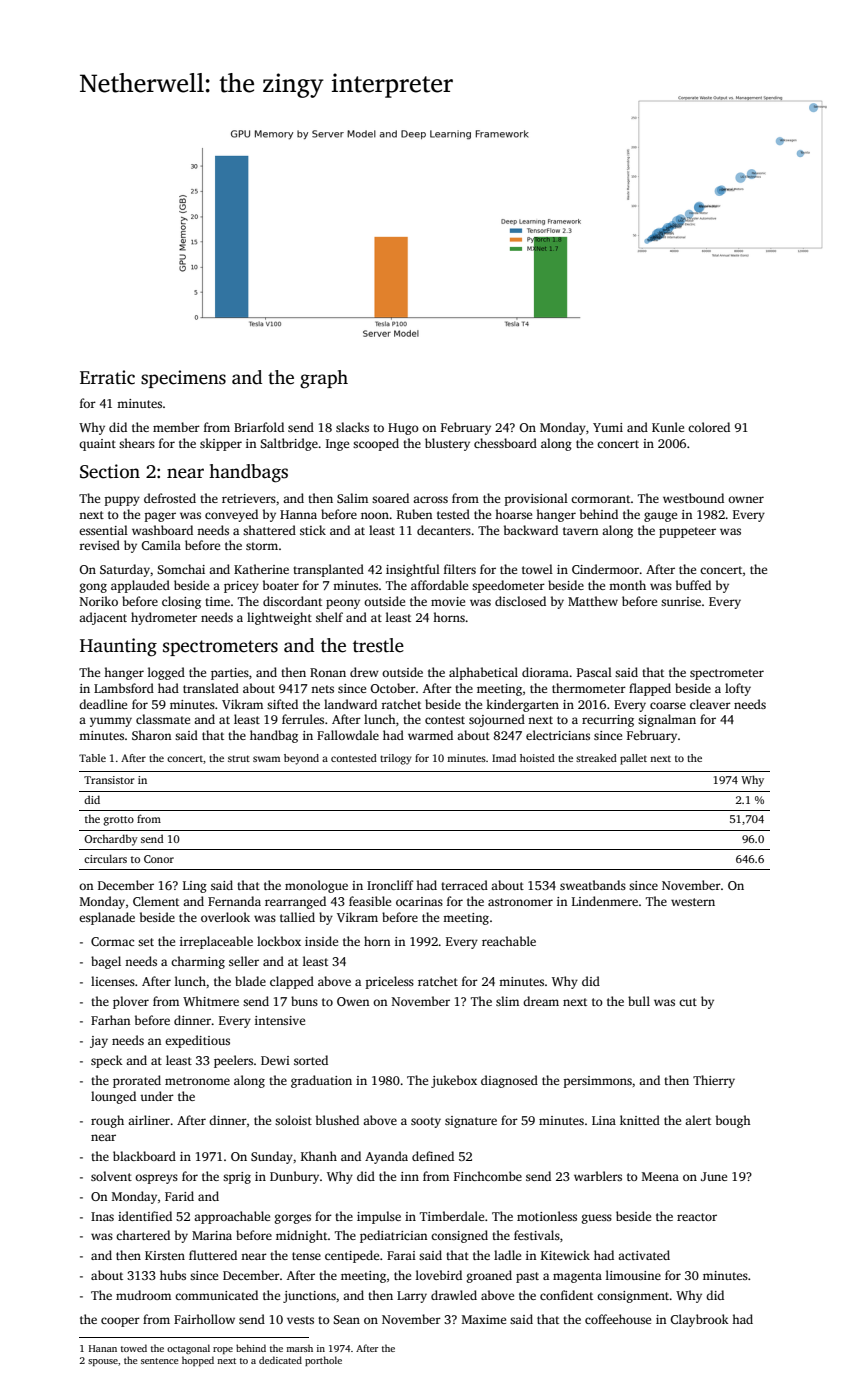 This screenshot has width=849, height=1400. What do you see at coordinates (433, 1156) in the screenshot?
I see `defined` at bounding box center [433, 1156].
